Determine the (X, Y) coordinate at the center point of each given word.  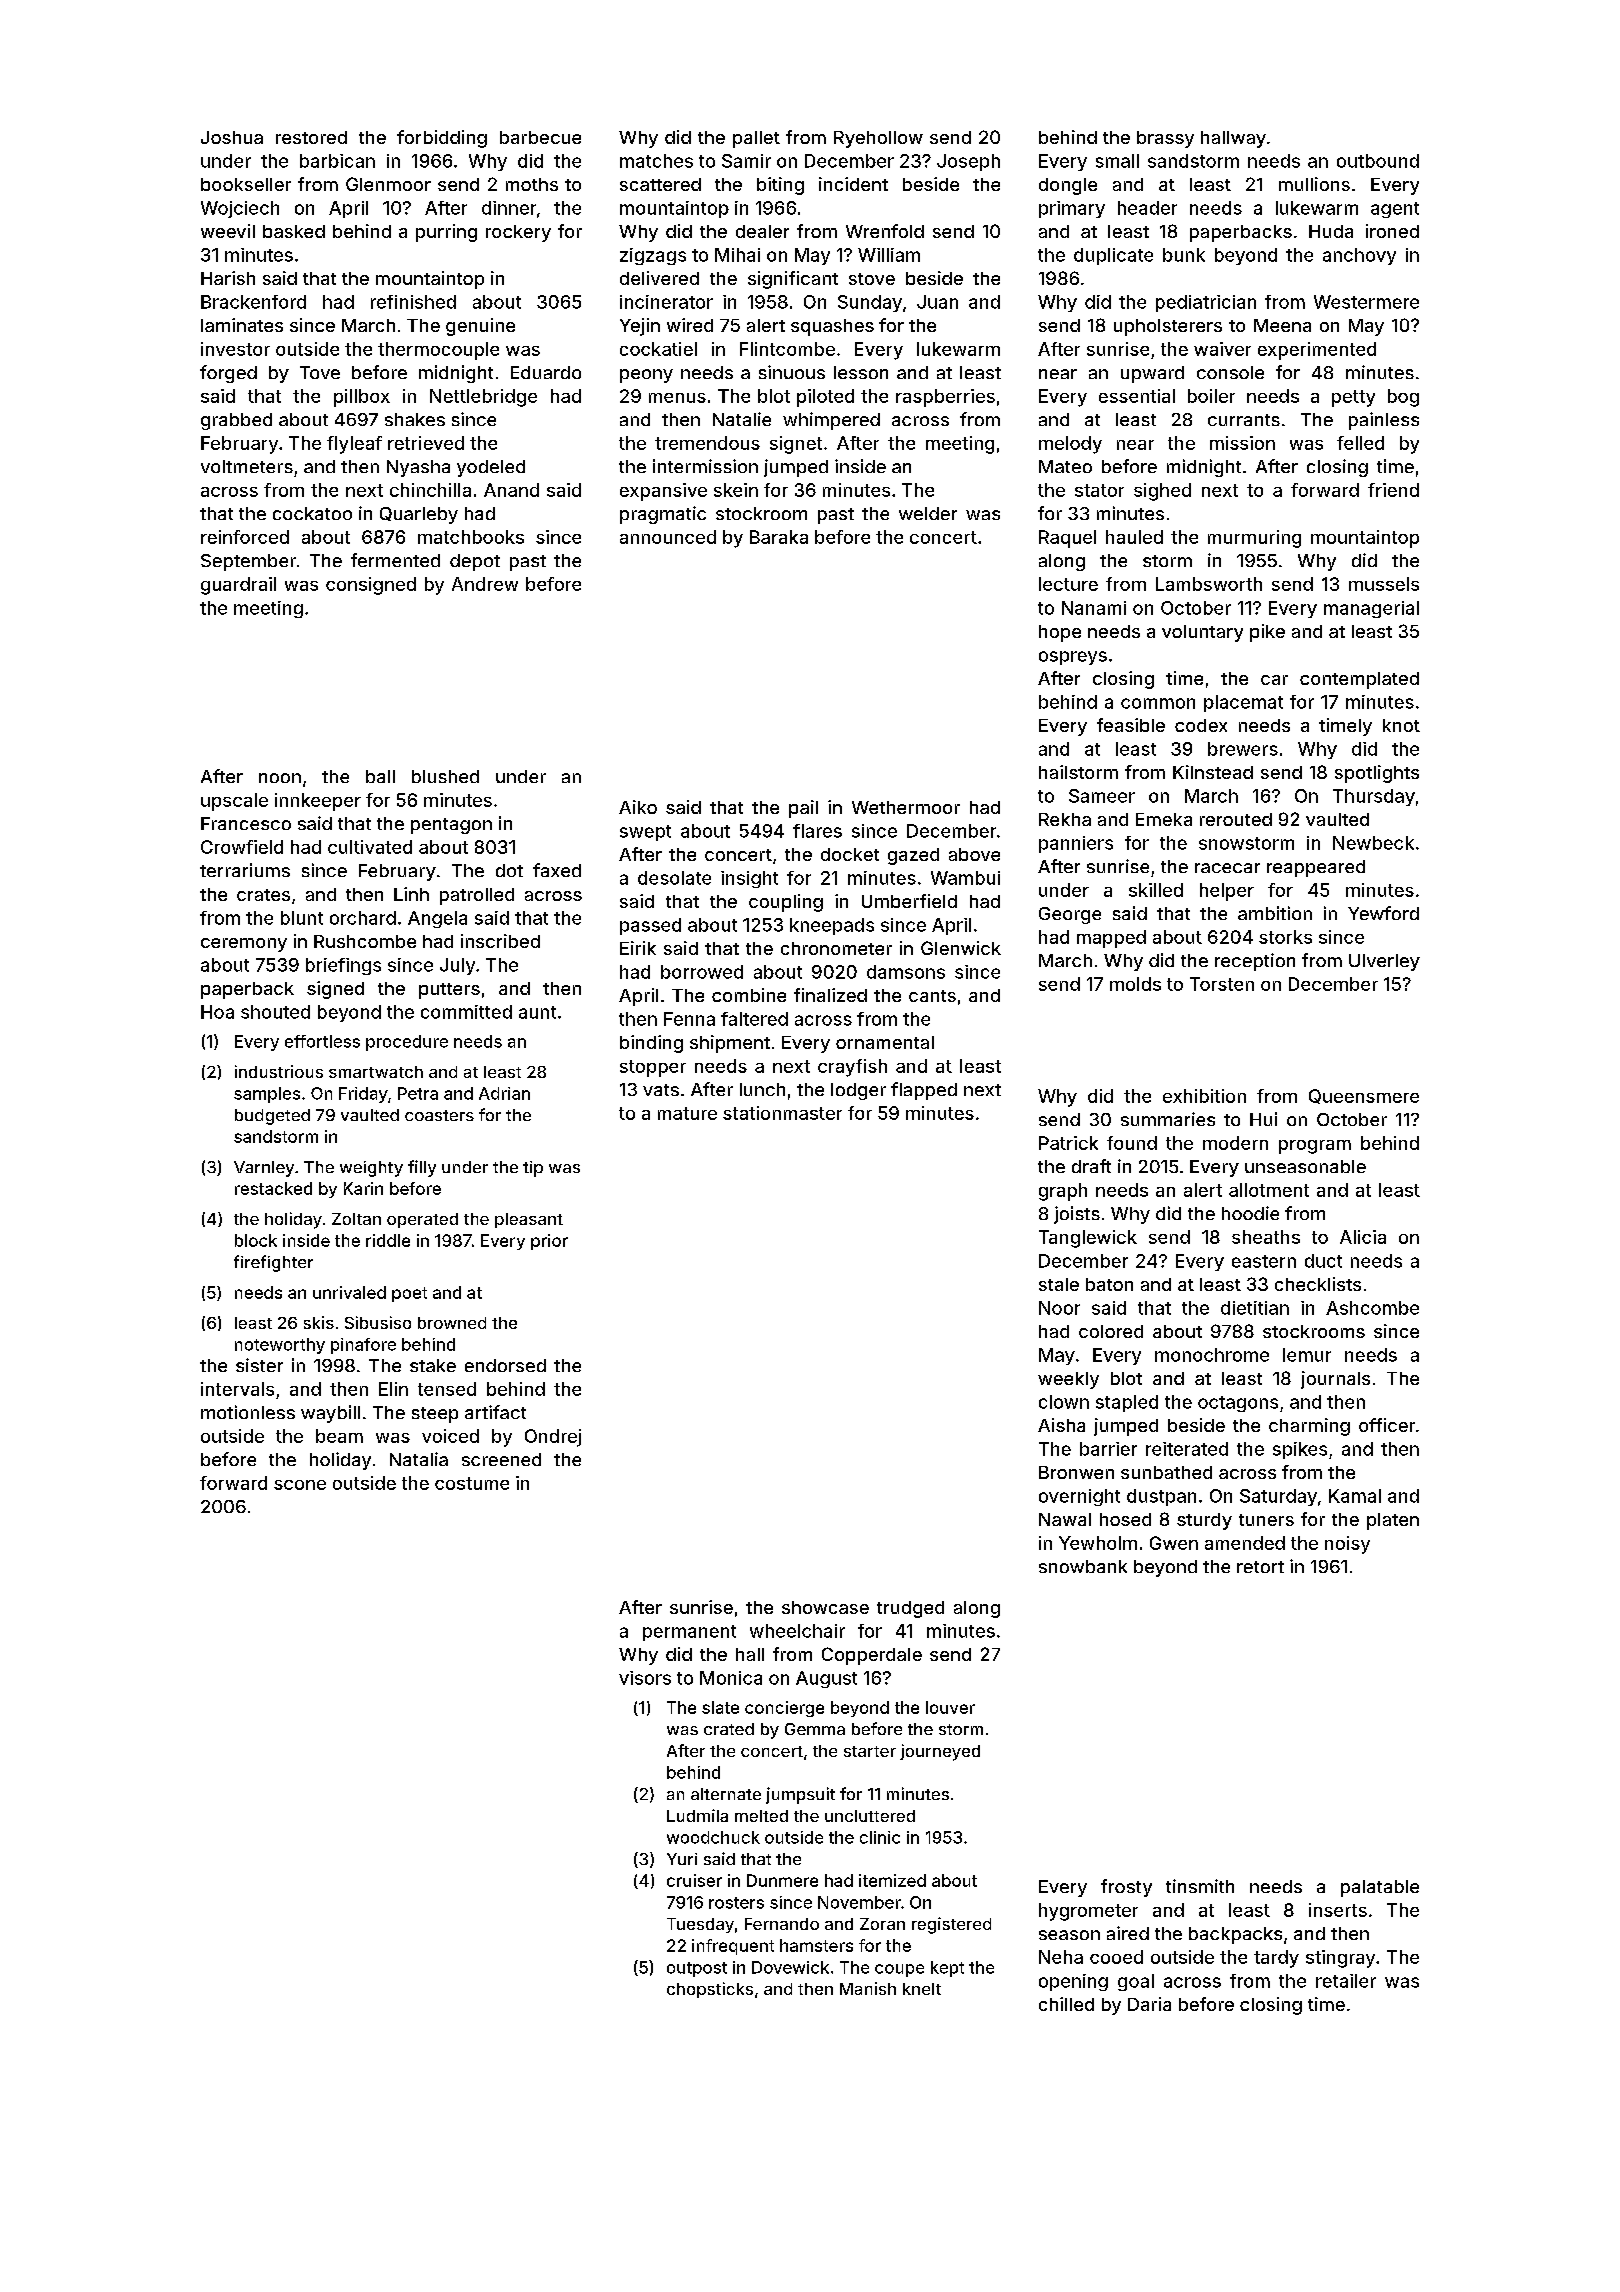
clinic (880, 1837)
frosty (1126, 1888)
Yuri (682, 1859)
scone (300, 1485)
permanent (689, 1633)
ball (380, 776)
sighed (1162, 492)
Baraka (779, 537)
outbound (1378, 161)
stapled (1127, 1403)
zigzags (653, 256)
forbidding (442, 139)
